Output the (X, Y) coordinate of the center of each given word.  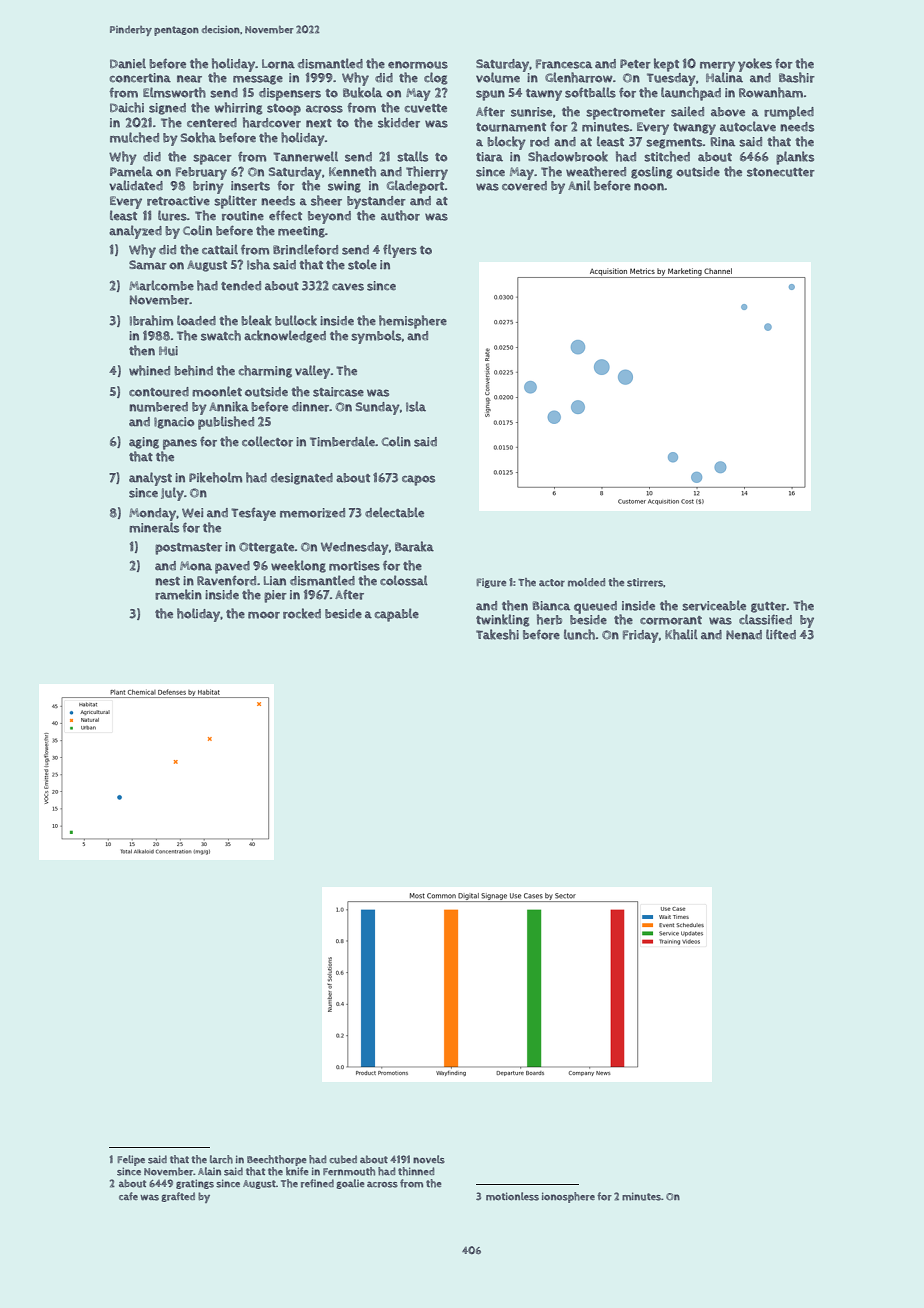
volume (498, 77)
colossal (404, 580)
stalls (412, 156)
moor (264, 615)
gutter (769, 607)
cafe (128, 1196)
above (728, 112)
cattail (220, 249)
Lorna (278, 64)
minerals (154, 527)
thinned (416, 1171)
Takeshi (497, 634)
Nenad (744, 635)
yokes (755, 65)
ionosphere (568, 1197)
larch (221, 1159)
